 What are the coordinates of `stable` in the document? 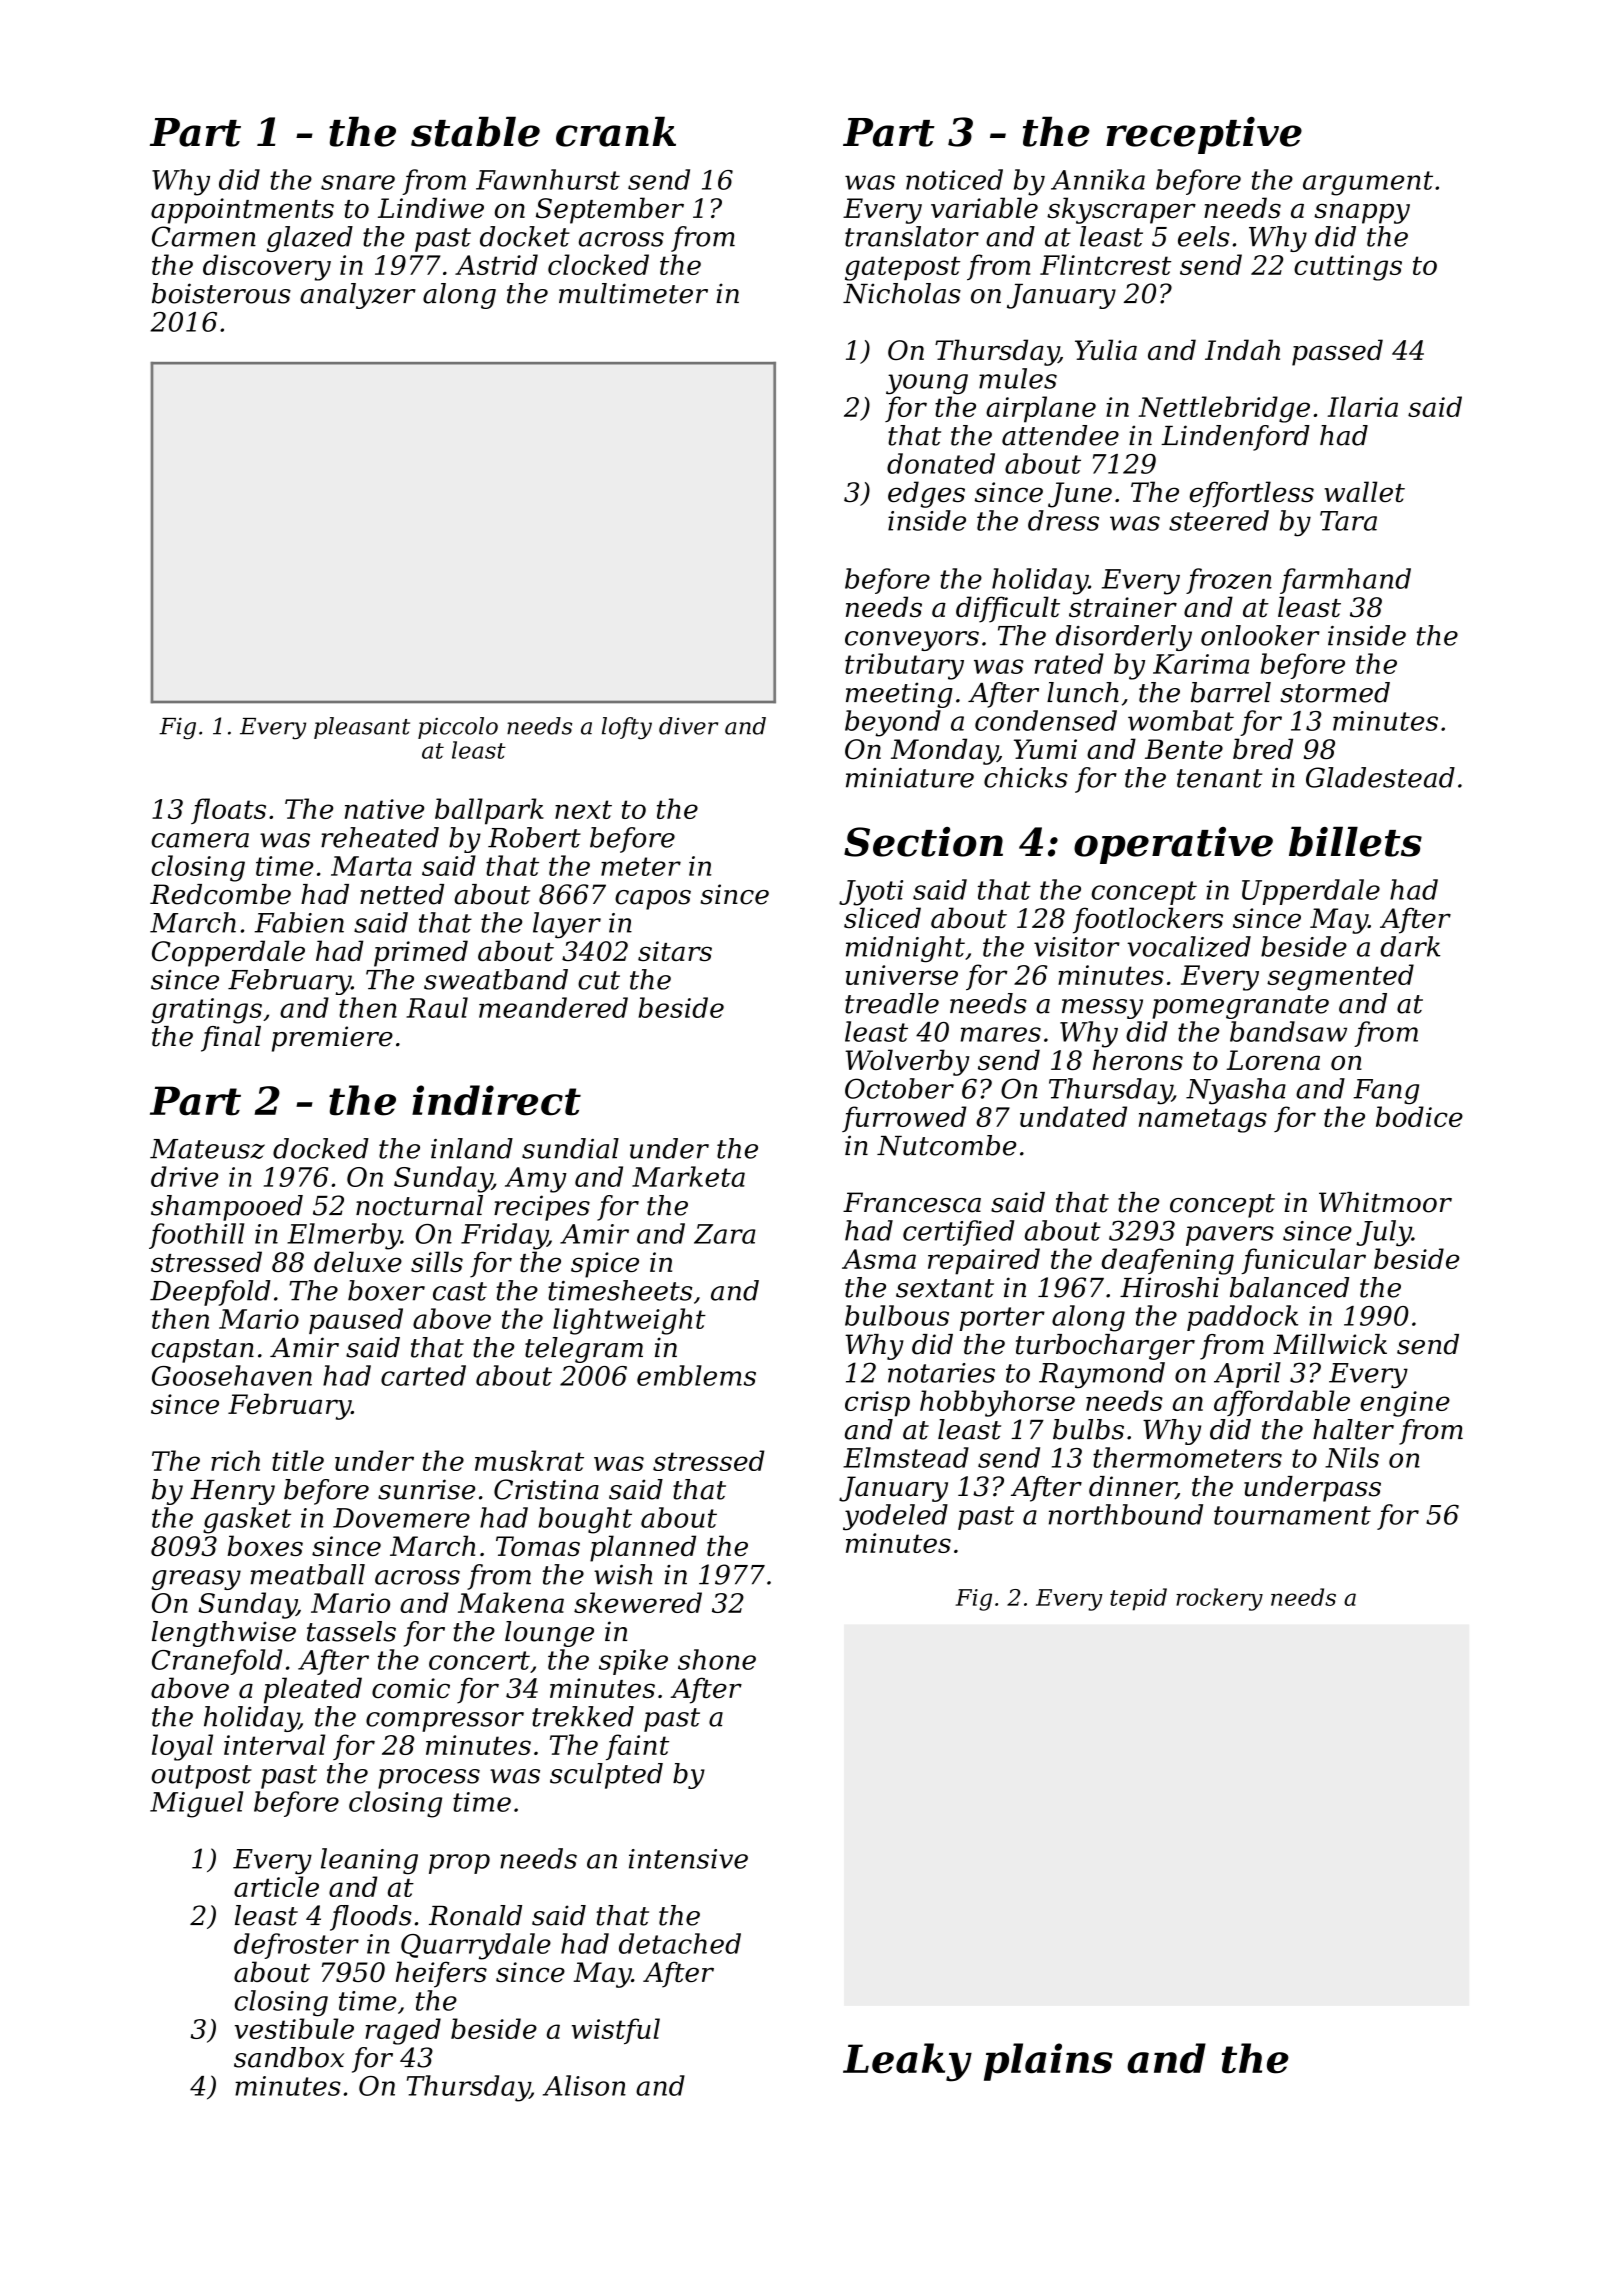 It's located at (475, 132).
